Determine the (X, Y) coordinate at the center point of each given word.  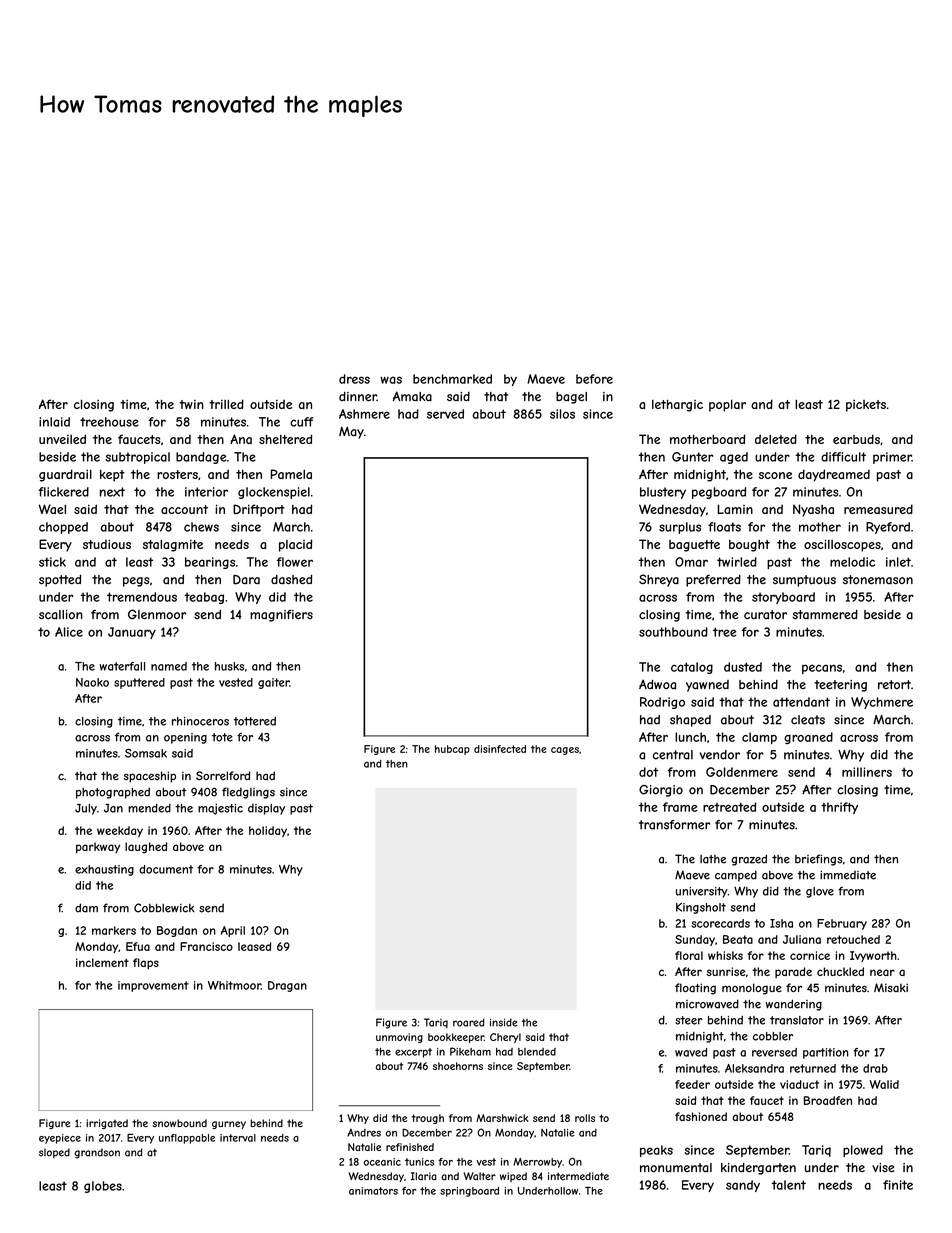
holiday (268, 831)
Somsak (146, 753)
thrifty (839, 808)
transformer (674, 825)
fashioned (701, 1116)
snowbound (179, 1123)
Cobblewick (164, 908)
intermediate (578, 1176)
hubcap (452, 750)
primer (892, 458)
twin (191, 404)
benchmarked (452, 379)
